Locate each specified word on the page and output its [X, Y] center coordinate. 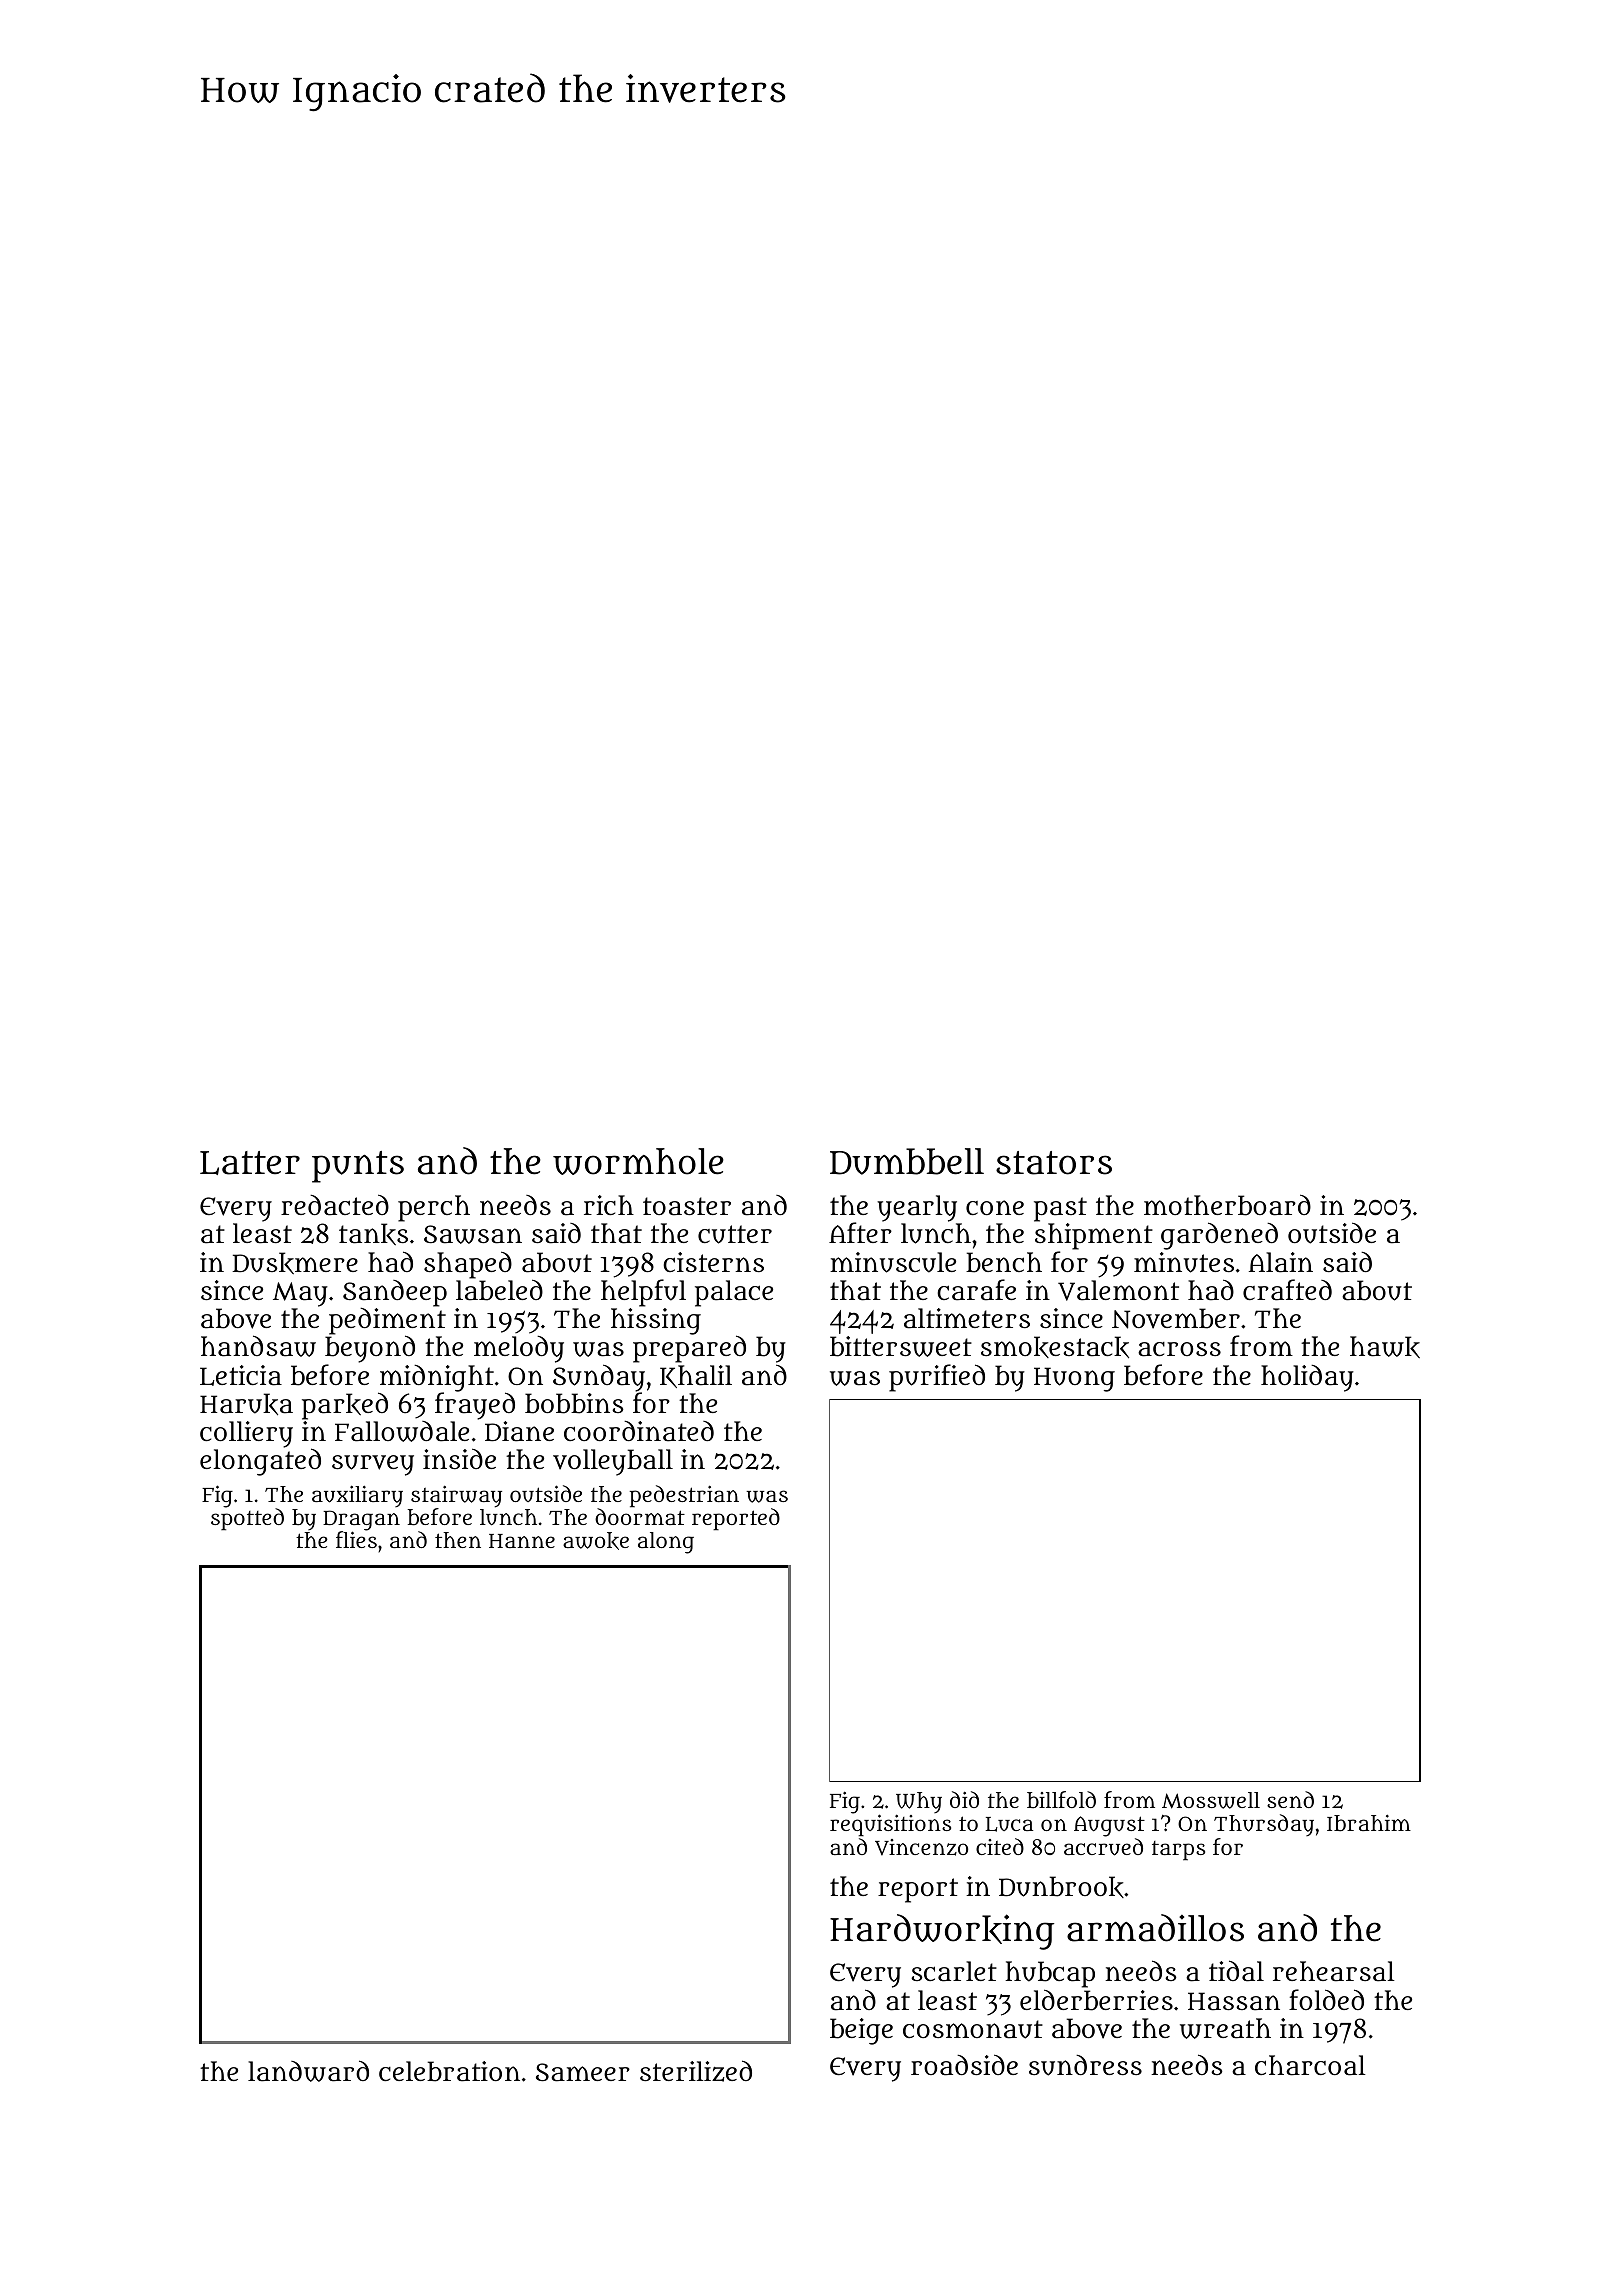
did [964, 1799]
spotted [247, 1519]
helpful [643, 1293]
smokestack [1055, 1347]
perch [434, 1208]
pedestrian [684, 1496]
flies [356, 1539]
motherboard [1227, 1205]
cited [1000, 1846]
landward [308, 2071]
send [1290, 1799]
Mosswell [1211, 1800]
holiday [1307, 1378]
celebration [449, 2071]
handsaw [258, 1346]
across [1179, 1349]
